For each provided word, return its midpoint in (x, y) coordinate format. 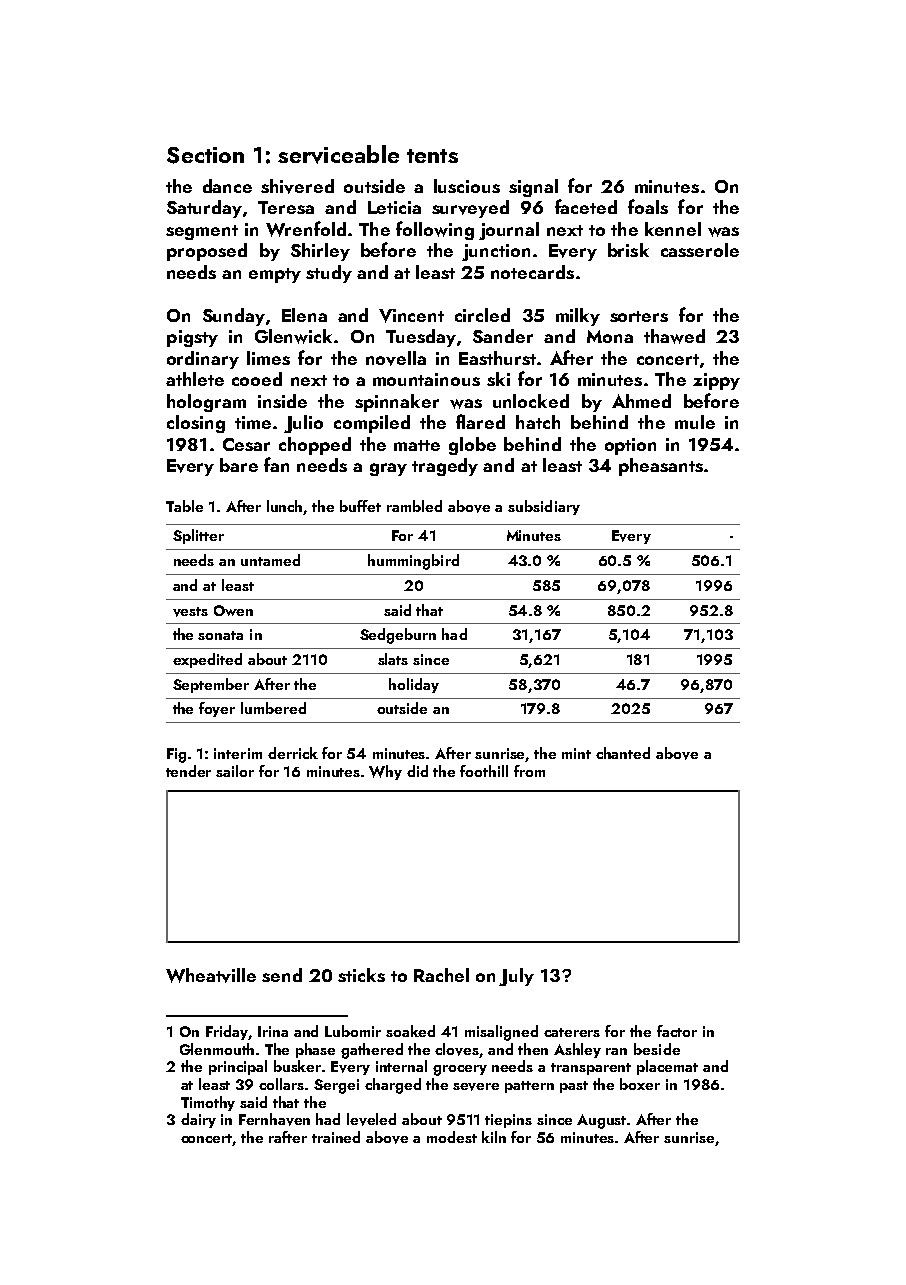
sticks (361, 975)
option (630, 446)
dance (227, 186)
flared (480, 421)
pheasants (661, 467)
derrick (293, 753)
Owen (233, 610)
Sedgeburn (398, 636)
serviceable (338, 154)
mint (576, 753)
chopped (315, 446)
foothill (484, 771)
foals (648, 206)
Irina (273, 1031)
